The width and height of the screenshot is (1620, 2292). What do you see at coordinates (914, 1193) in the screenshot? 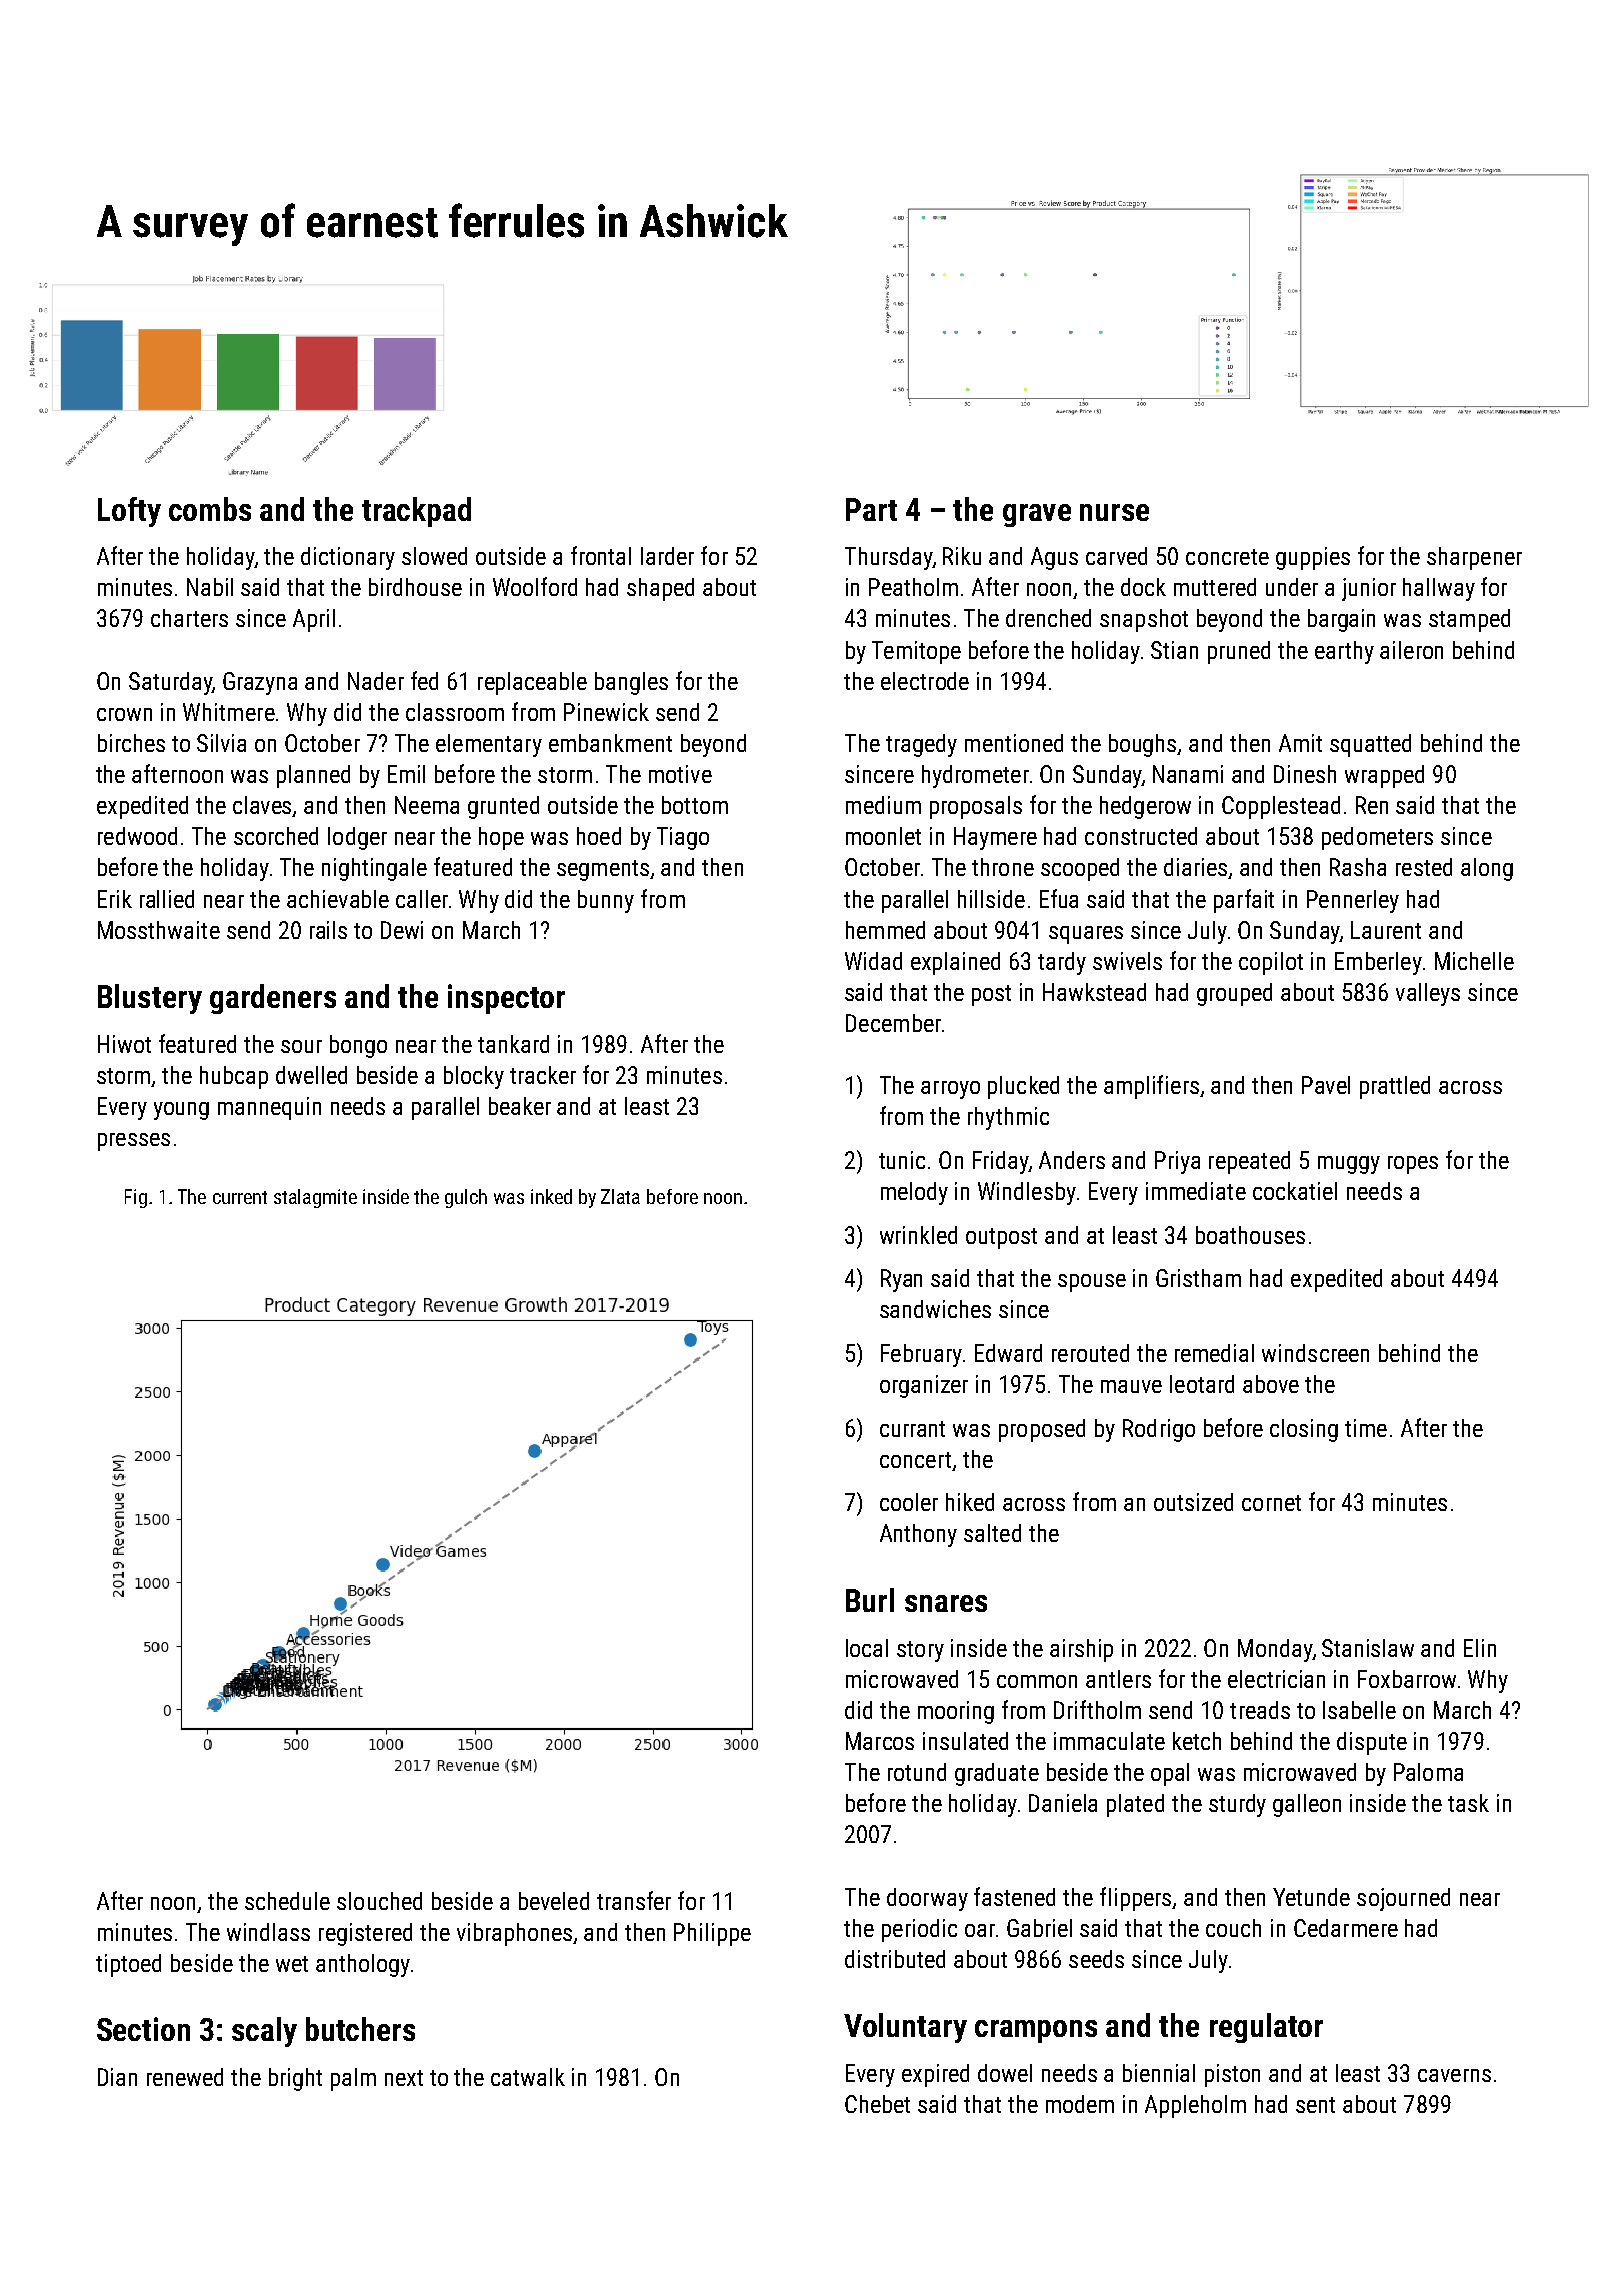
I see `melody` at bounding box center [914, 1193].
